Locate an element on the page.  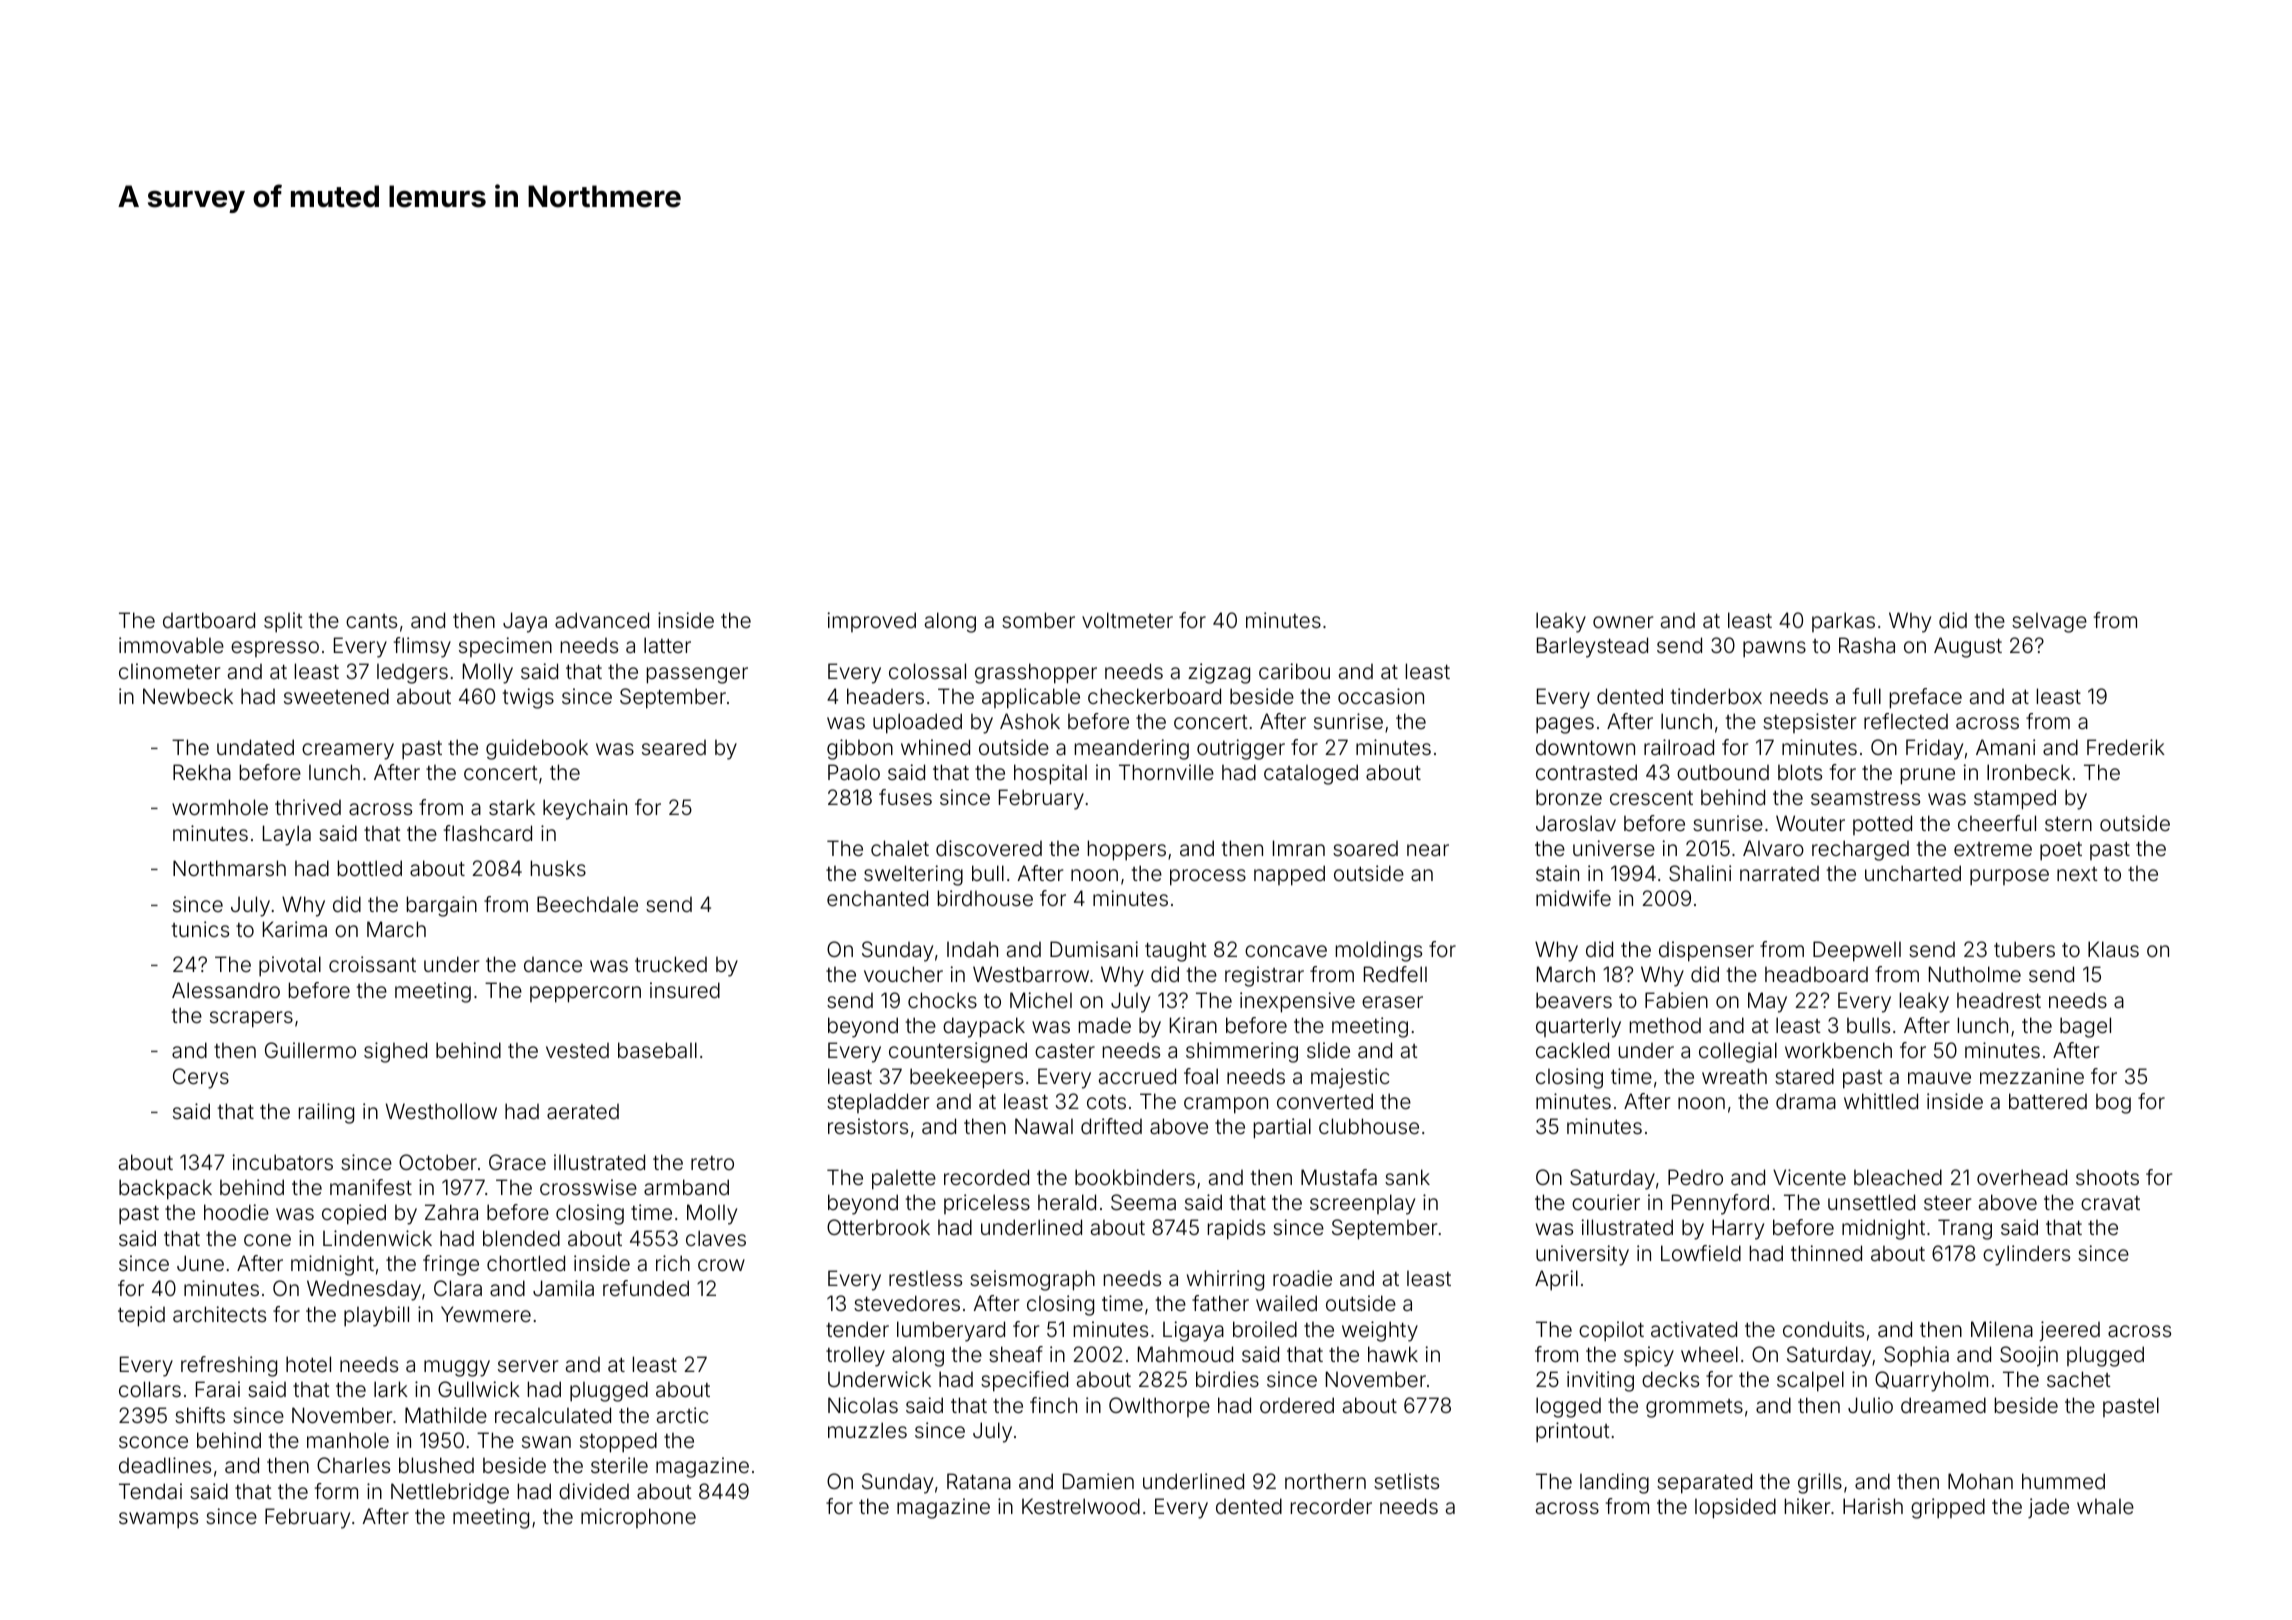
Otterbrook is located at coordinates (878, 1227).
